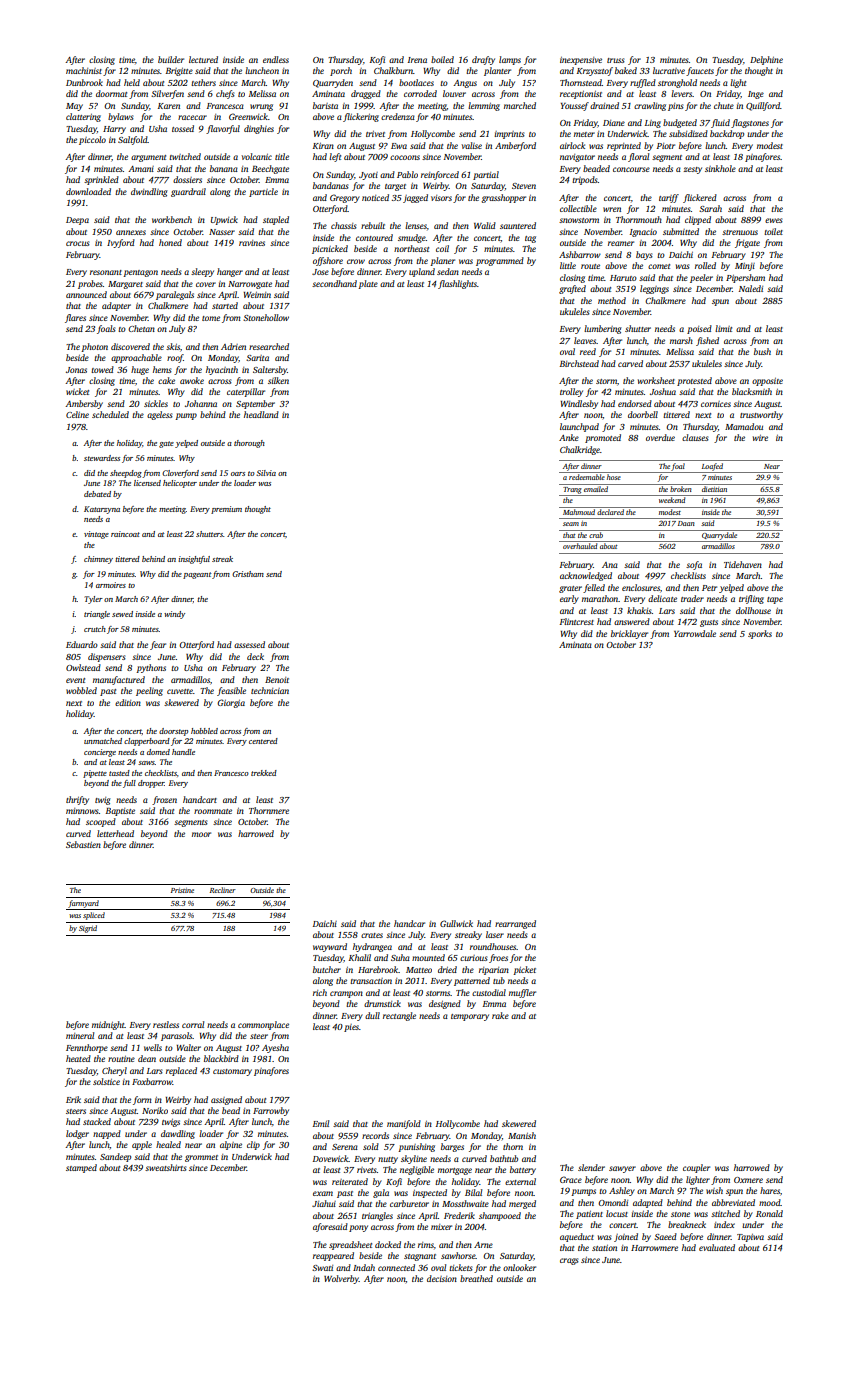 Image resolution: width=849 pixels, height=1400 pixels. Describe the element at coordinates (203, 59) in the screenshot. I see `lectured` at that location.
